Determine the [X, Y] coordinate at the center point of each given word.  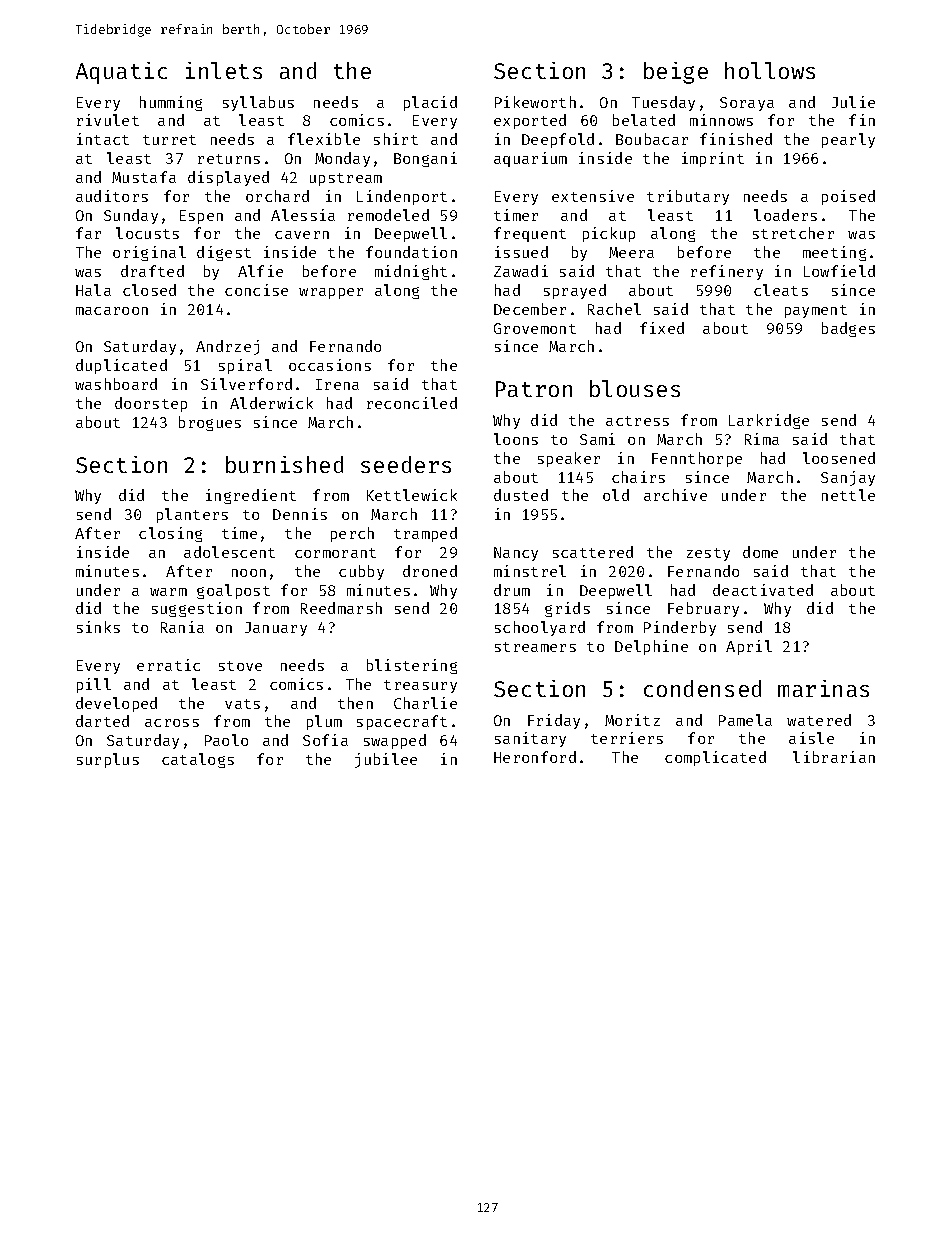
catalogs [198, 760]
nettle [848, 495]
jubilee [386, 760]
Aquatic [121, 73]
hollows [770, 70]
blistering [412, 666]
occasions [330, 365]
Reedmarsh [341, 608]
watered [819, 720]
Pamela [745, 720]
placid [430, 103]
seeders [406, 464]
